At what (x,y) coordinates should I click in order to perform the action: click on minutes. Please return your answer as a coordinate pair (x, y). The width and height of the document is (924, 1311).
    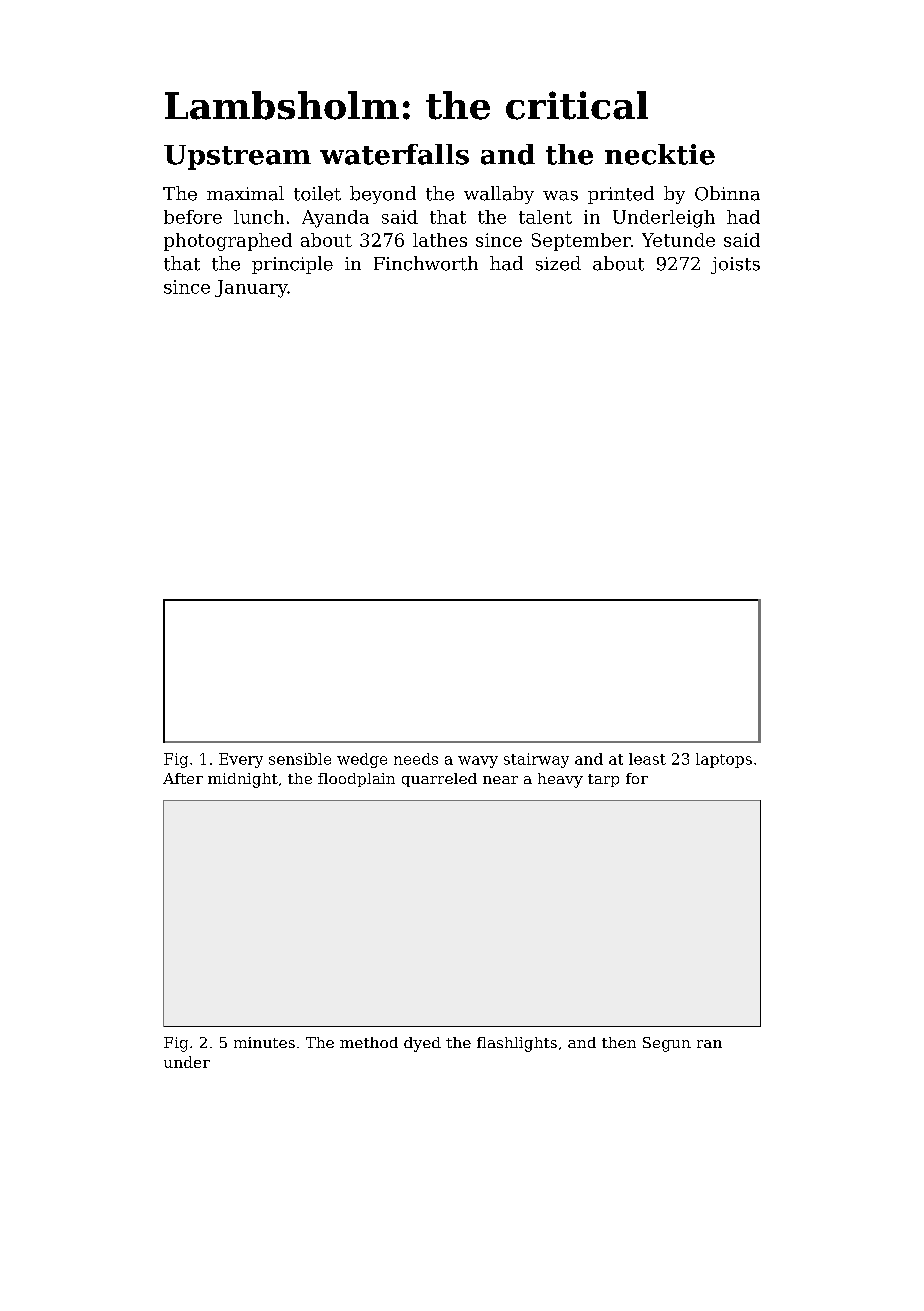
    Looking at the image, I should click on (264, 1042).
